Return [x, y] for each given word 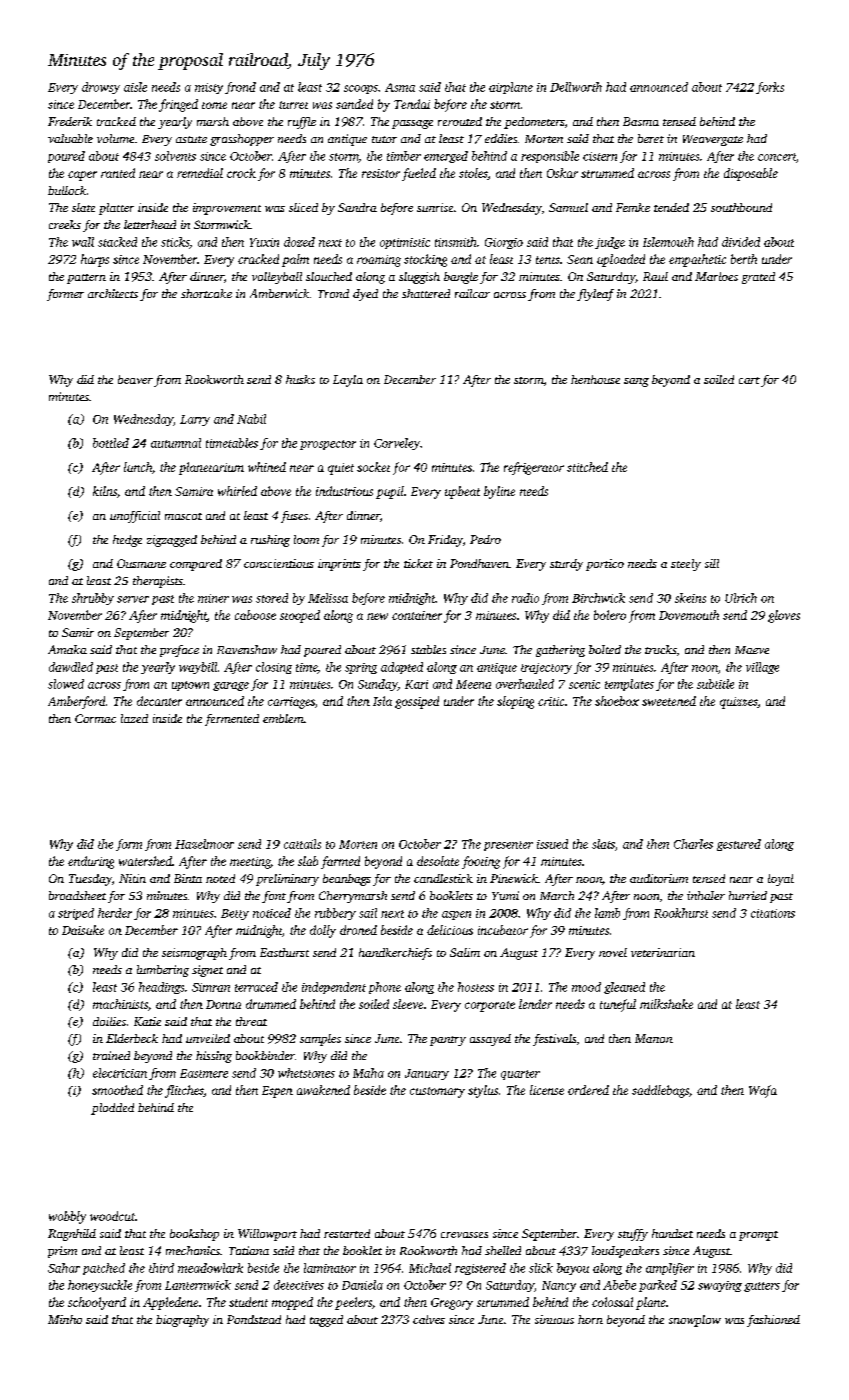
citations [773, 913]
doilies [109, 1021]
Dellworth [576, 87]
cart [749, 380]
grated [758, 278]
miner [213, 598]
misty [209, 88]
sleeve [408, 1004]
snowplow [695, 1321]
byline [499, 492]
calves [429, 1319]
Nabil [251, 419]
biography [182, 1321]
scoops [361, 89]
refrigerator [534, 468]
